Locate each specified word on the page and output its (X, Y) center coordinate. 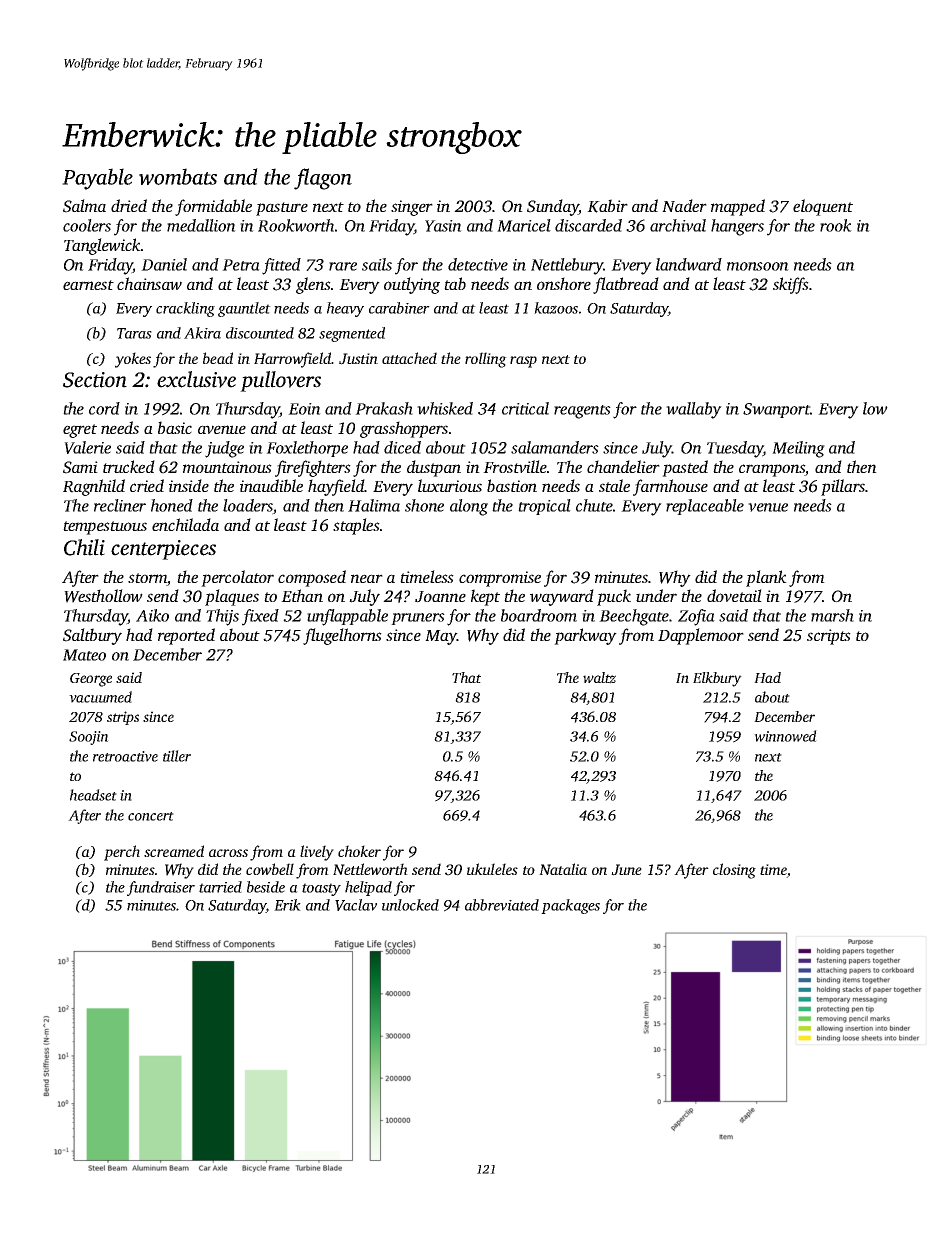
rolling (486, 360)
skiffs (791, 285)
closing (734, 871)
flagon (323, 179)
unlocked (410, 905)
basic (175, 427)
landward (689, 264)
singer (412, 208)
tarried (220, 887)
